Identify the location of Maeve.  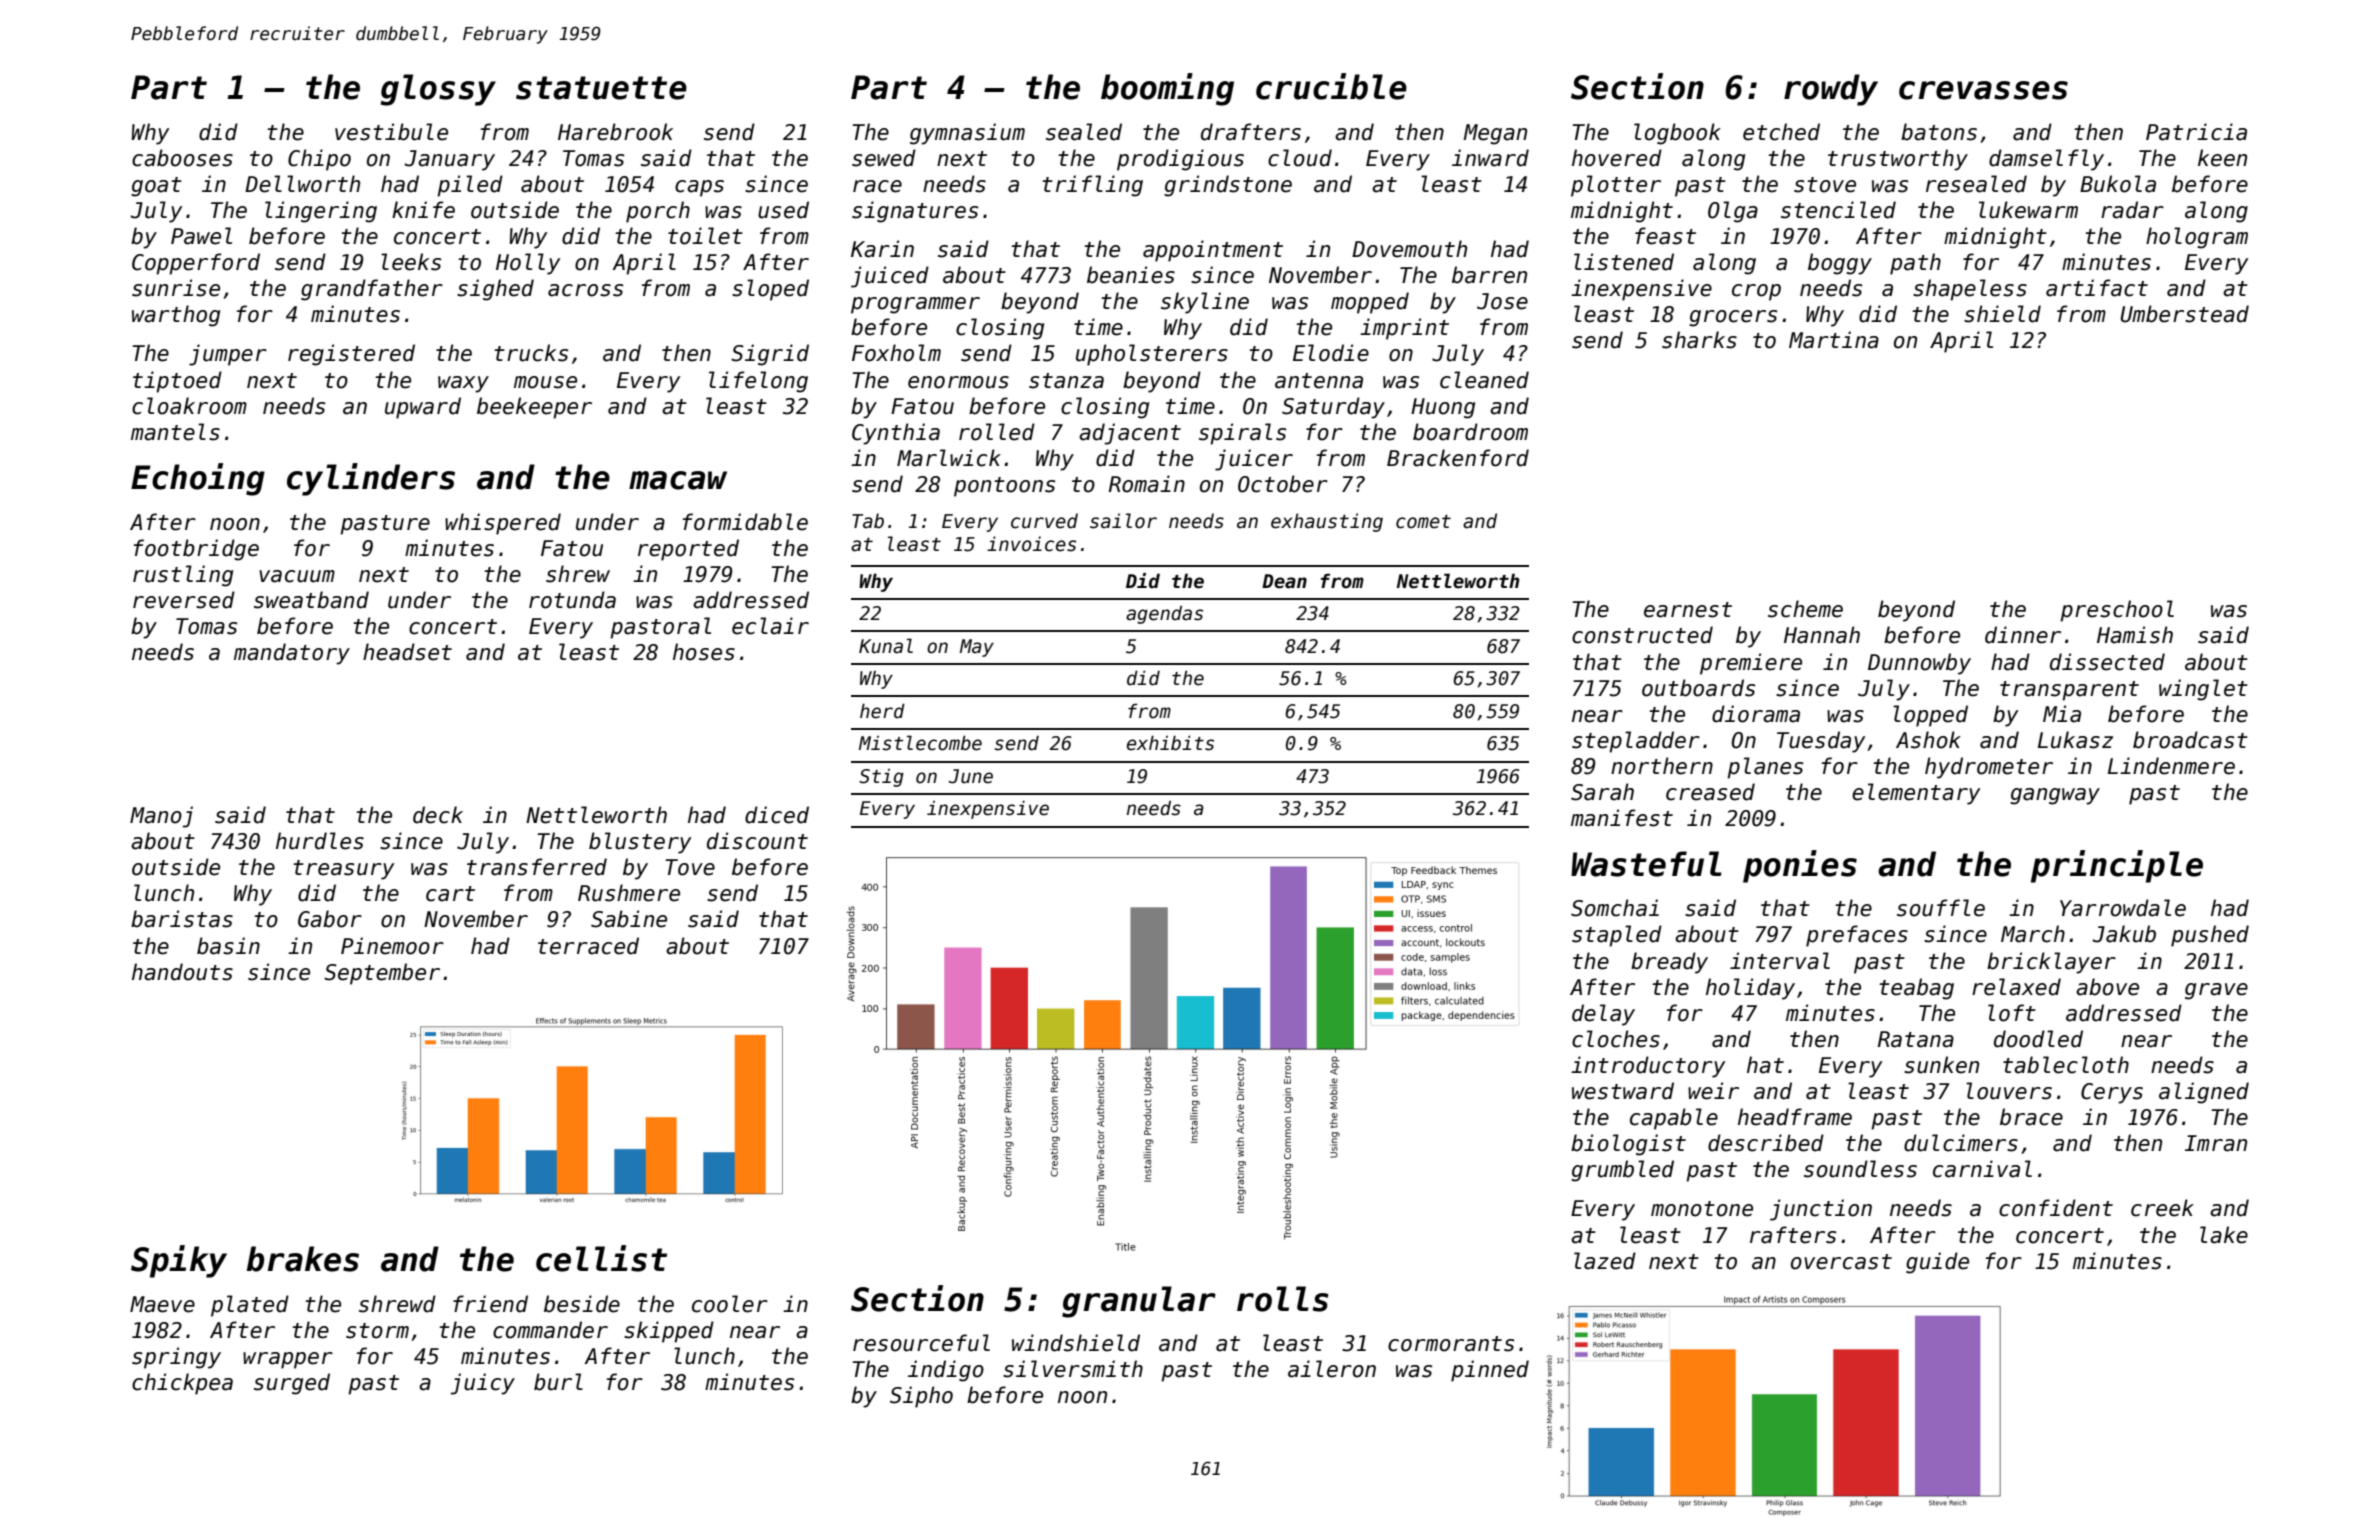
(162, 1304).
